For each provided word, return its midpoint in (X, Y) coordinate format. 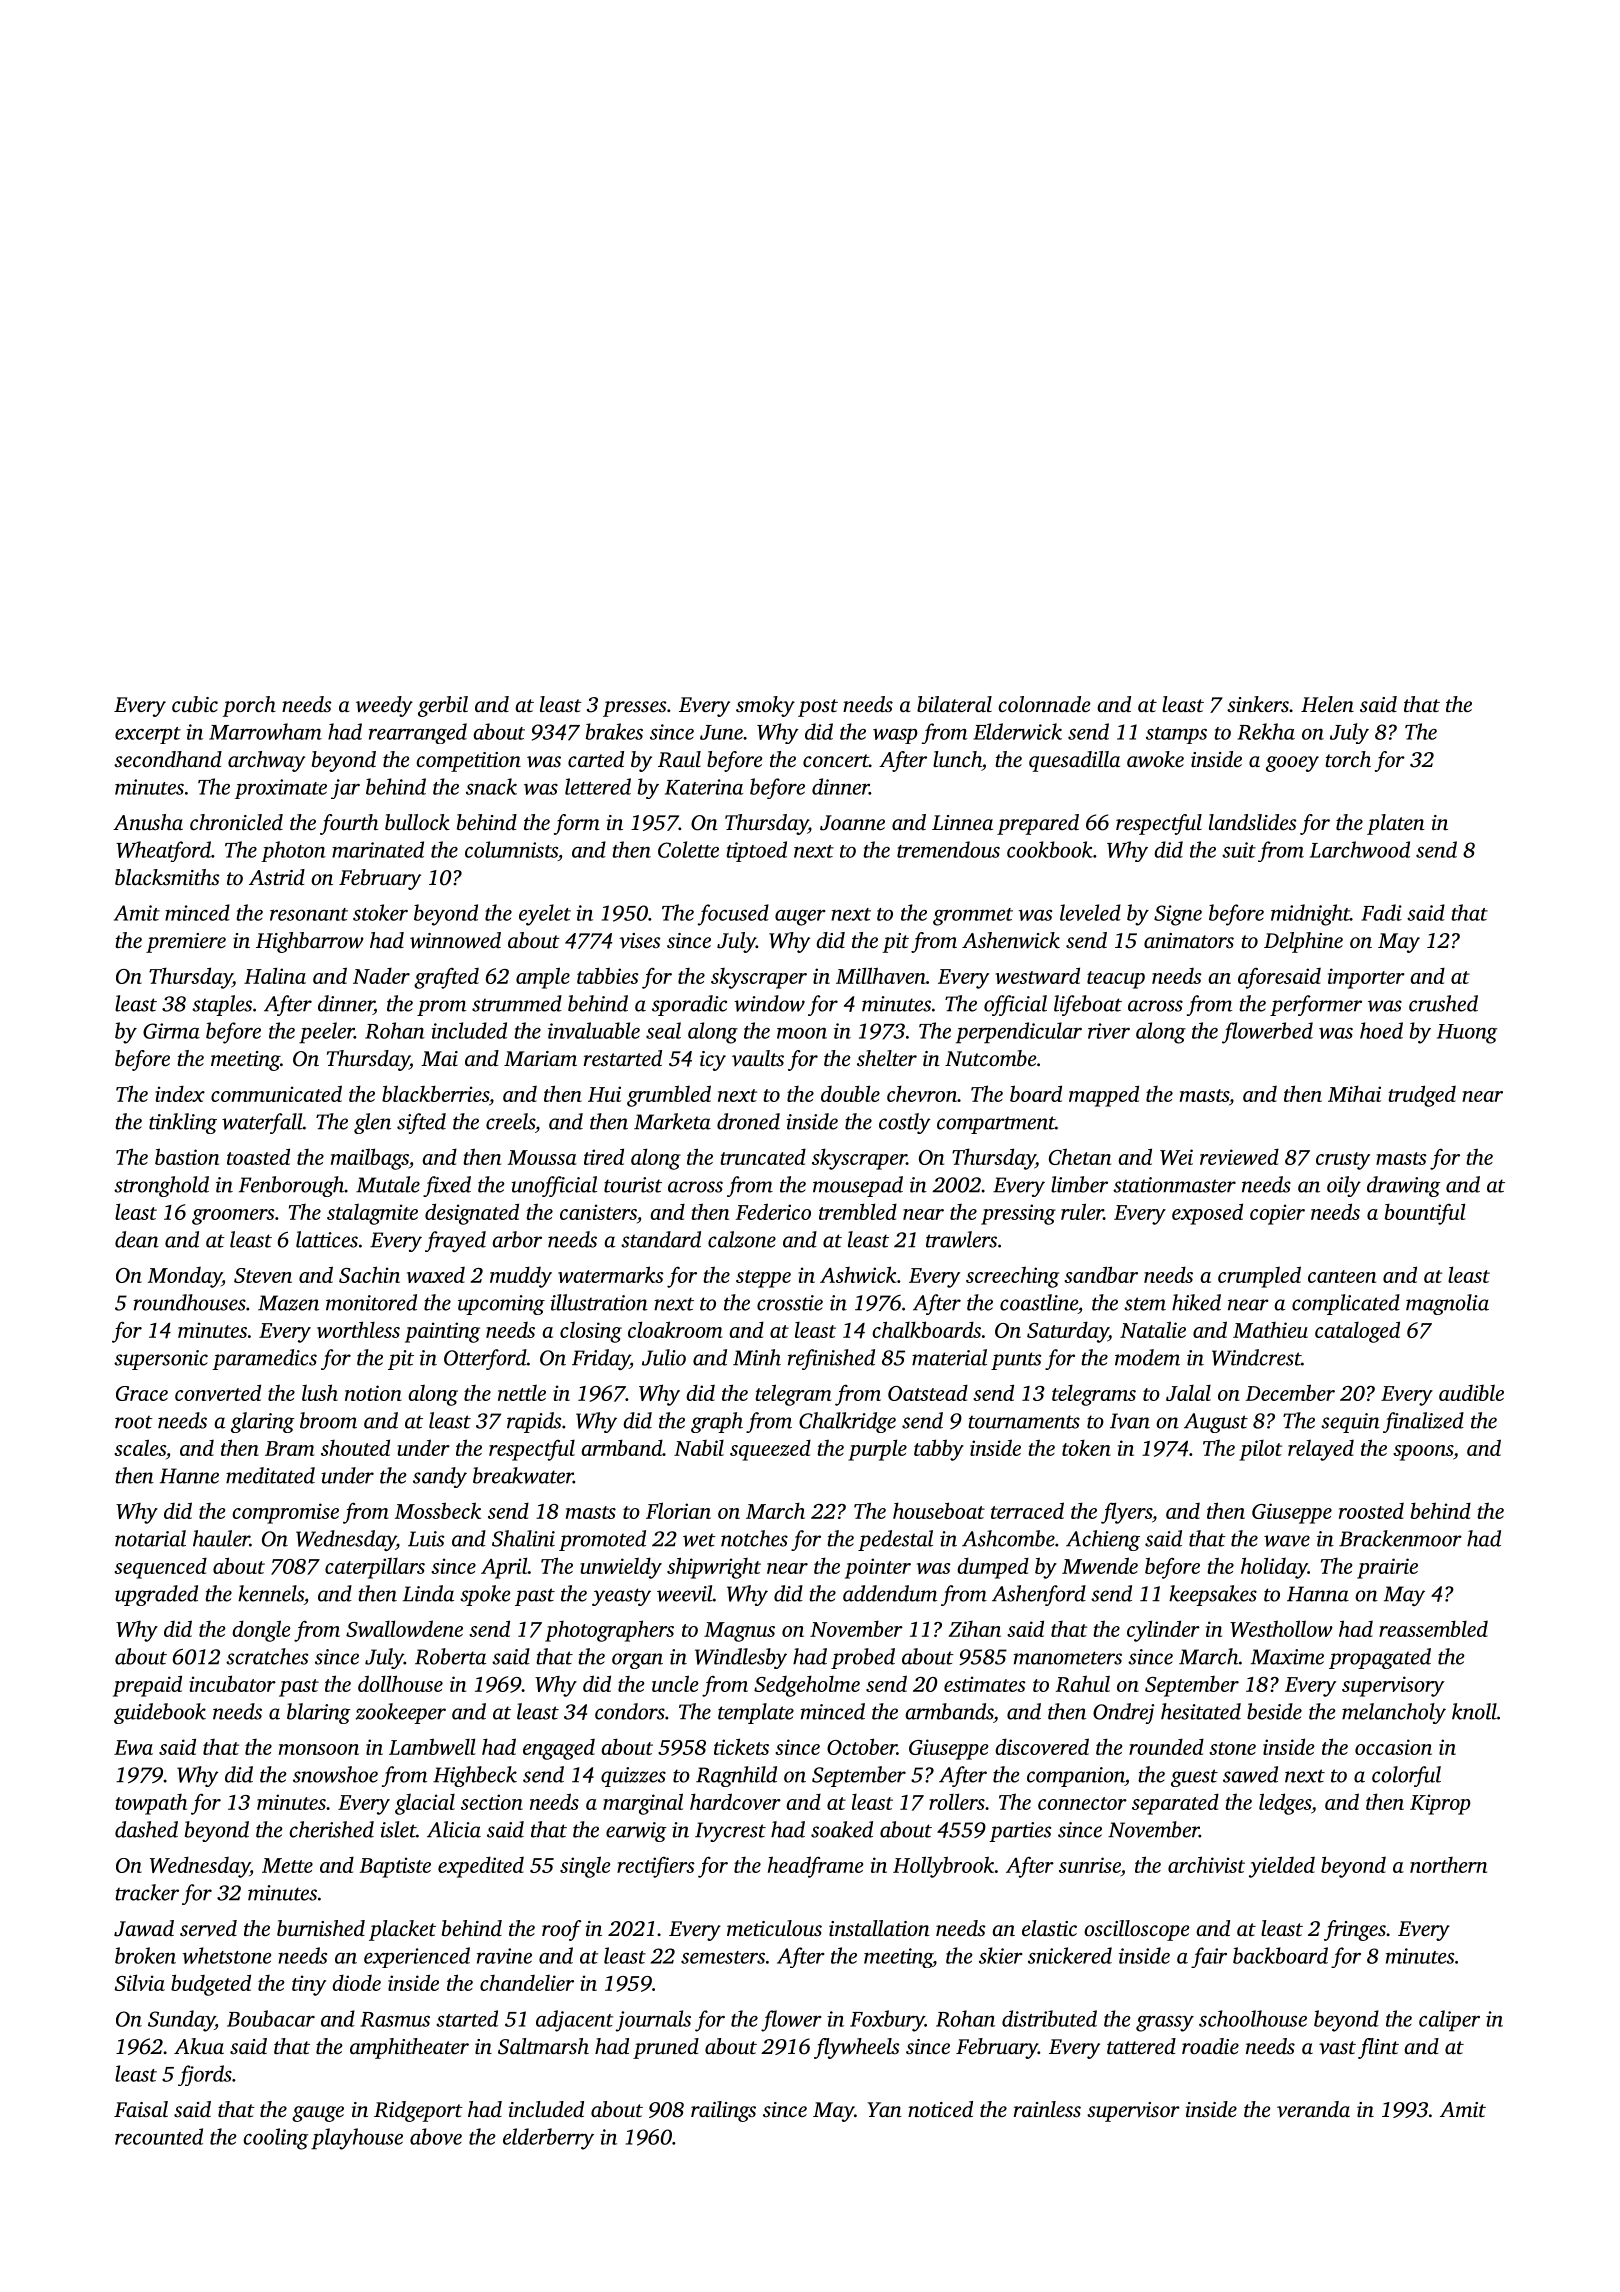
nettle (522, 1393)
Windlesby (741, 1658)
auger (800, 917)
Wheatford (163, 851)
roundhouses (190, 1302)
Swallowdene (404, 1628)
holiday (1274, 1568)
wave (1287, 1541)
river (1109, 1031)
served (208, 1928)
